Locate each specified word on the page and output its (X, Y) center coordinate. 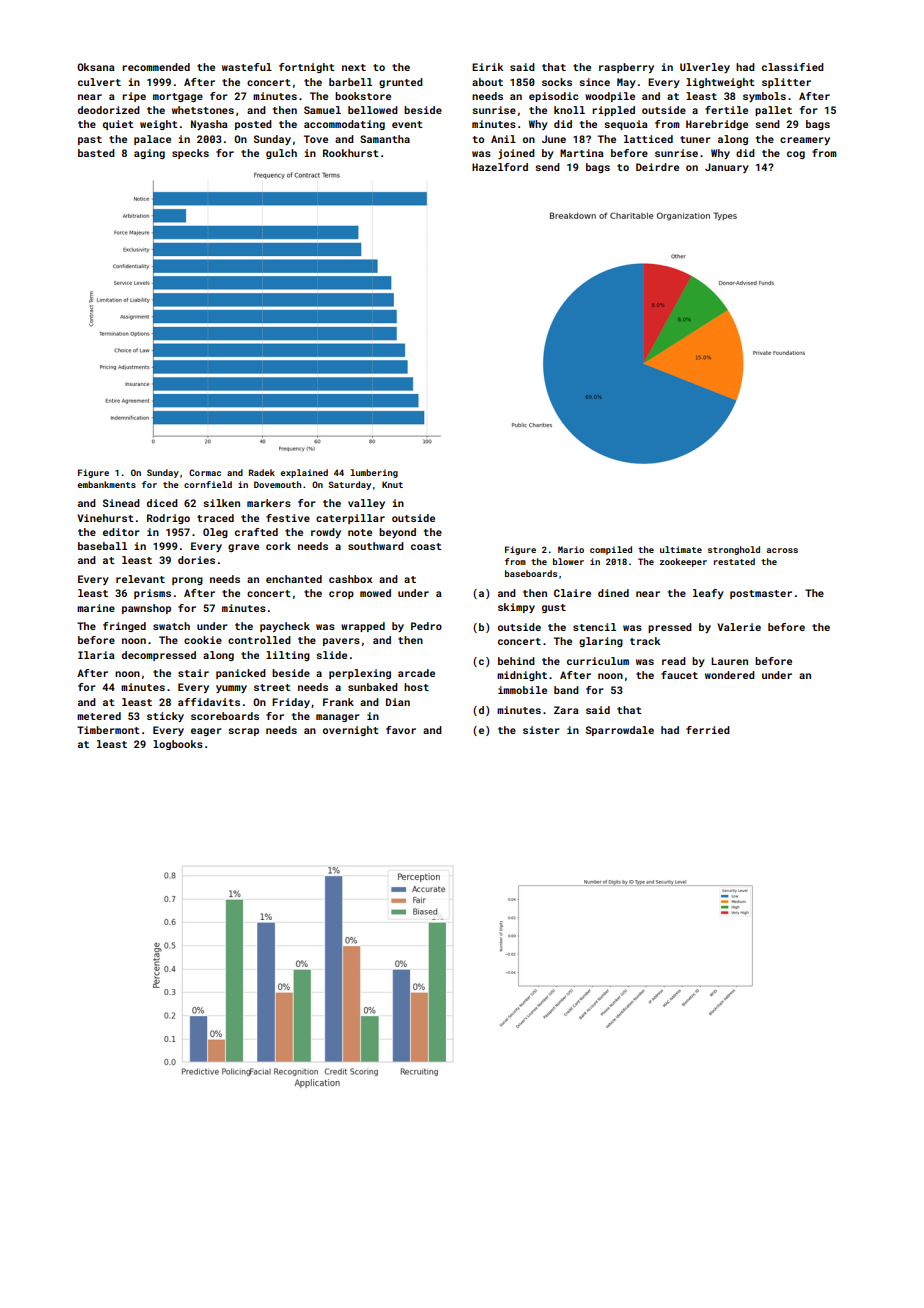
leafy (708, 594)
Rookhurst (351, 153)
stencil (594, 627)
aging (149, 154)
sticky (165, 717)
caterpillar (350, 519)
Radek (262, 472)
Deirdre (657, 167)
